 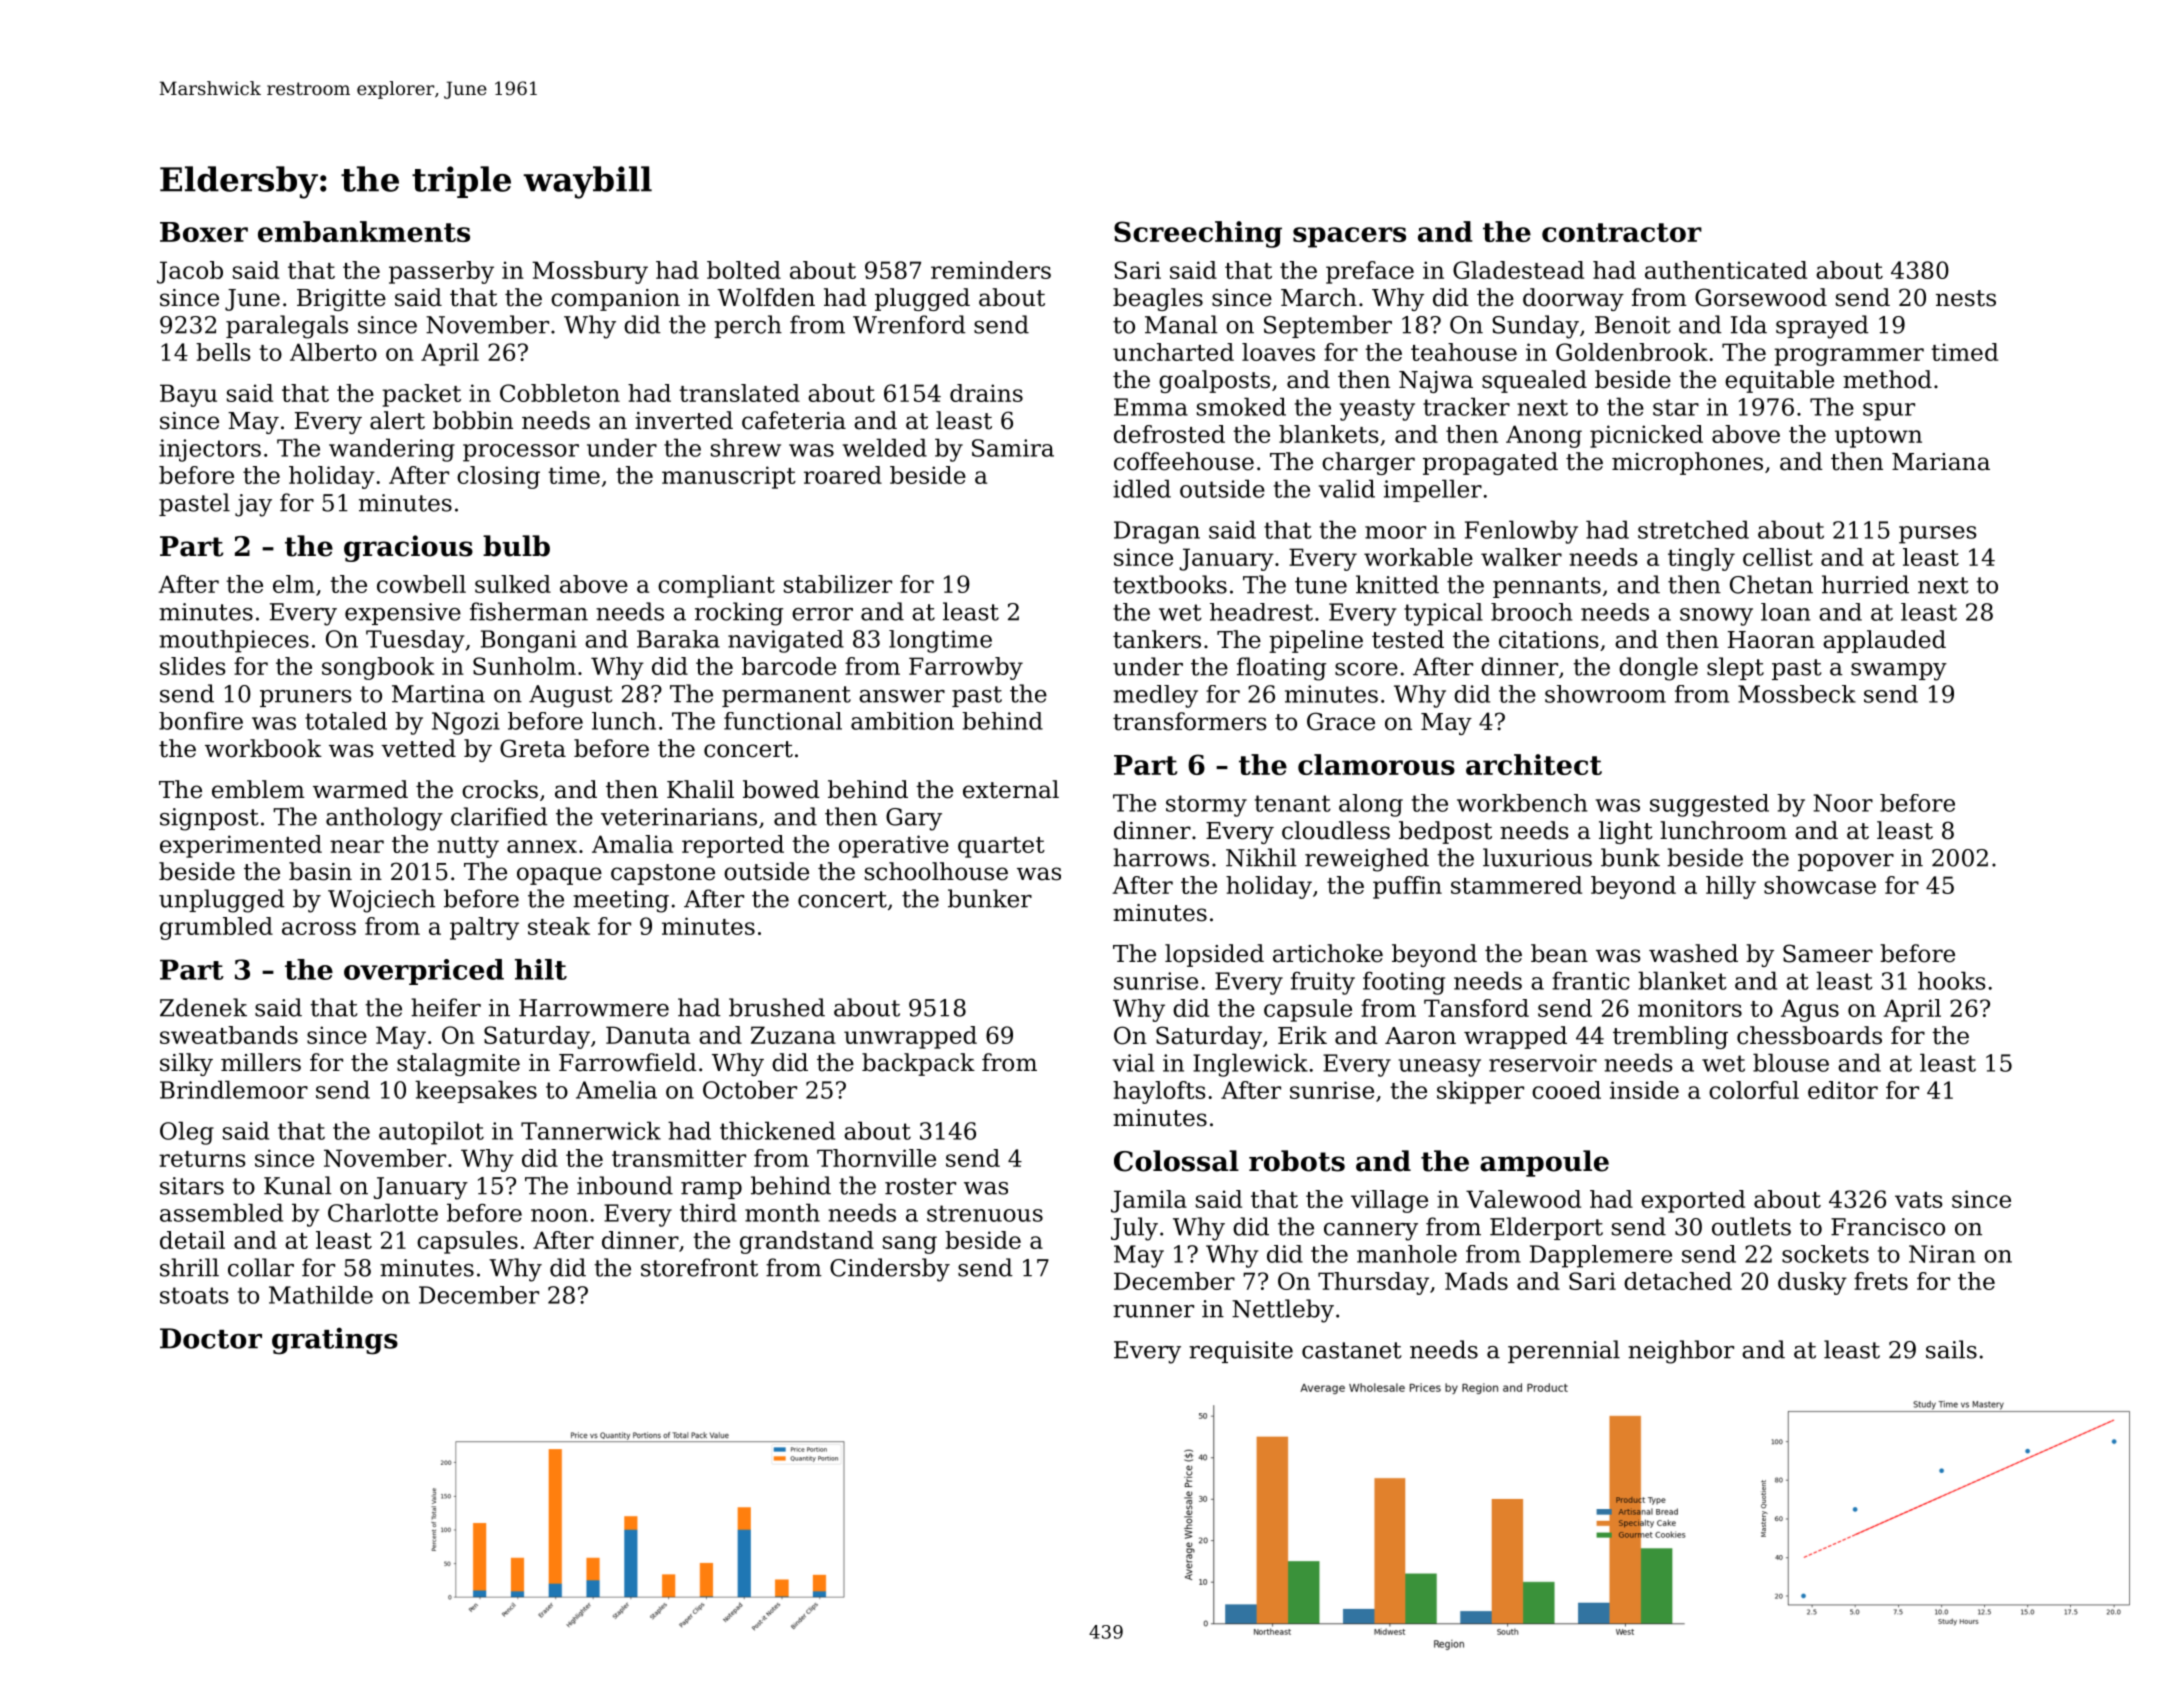 I want to click on near, so click(x=357, y=846).
